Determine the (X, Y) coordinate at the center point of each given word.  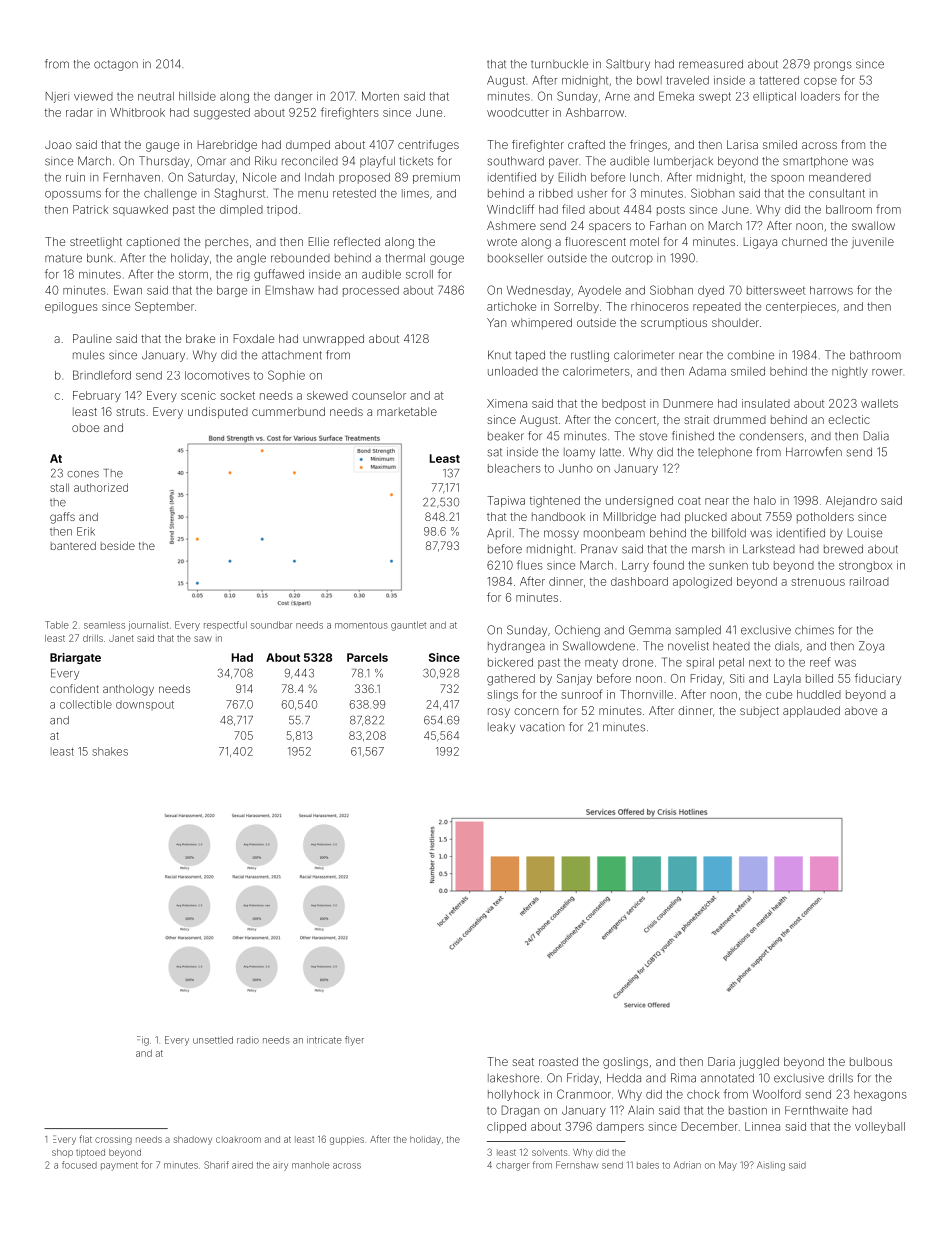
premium (436, 178)
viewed (93, 96)
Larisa (742, 144)
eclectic (849, 419)
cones (83, 474)
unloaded (513, 371)
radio (248, 1040)
